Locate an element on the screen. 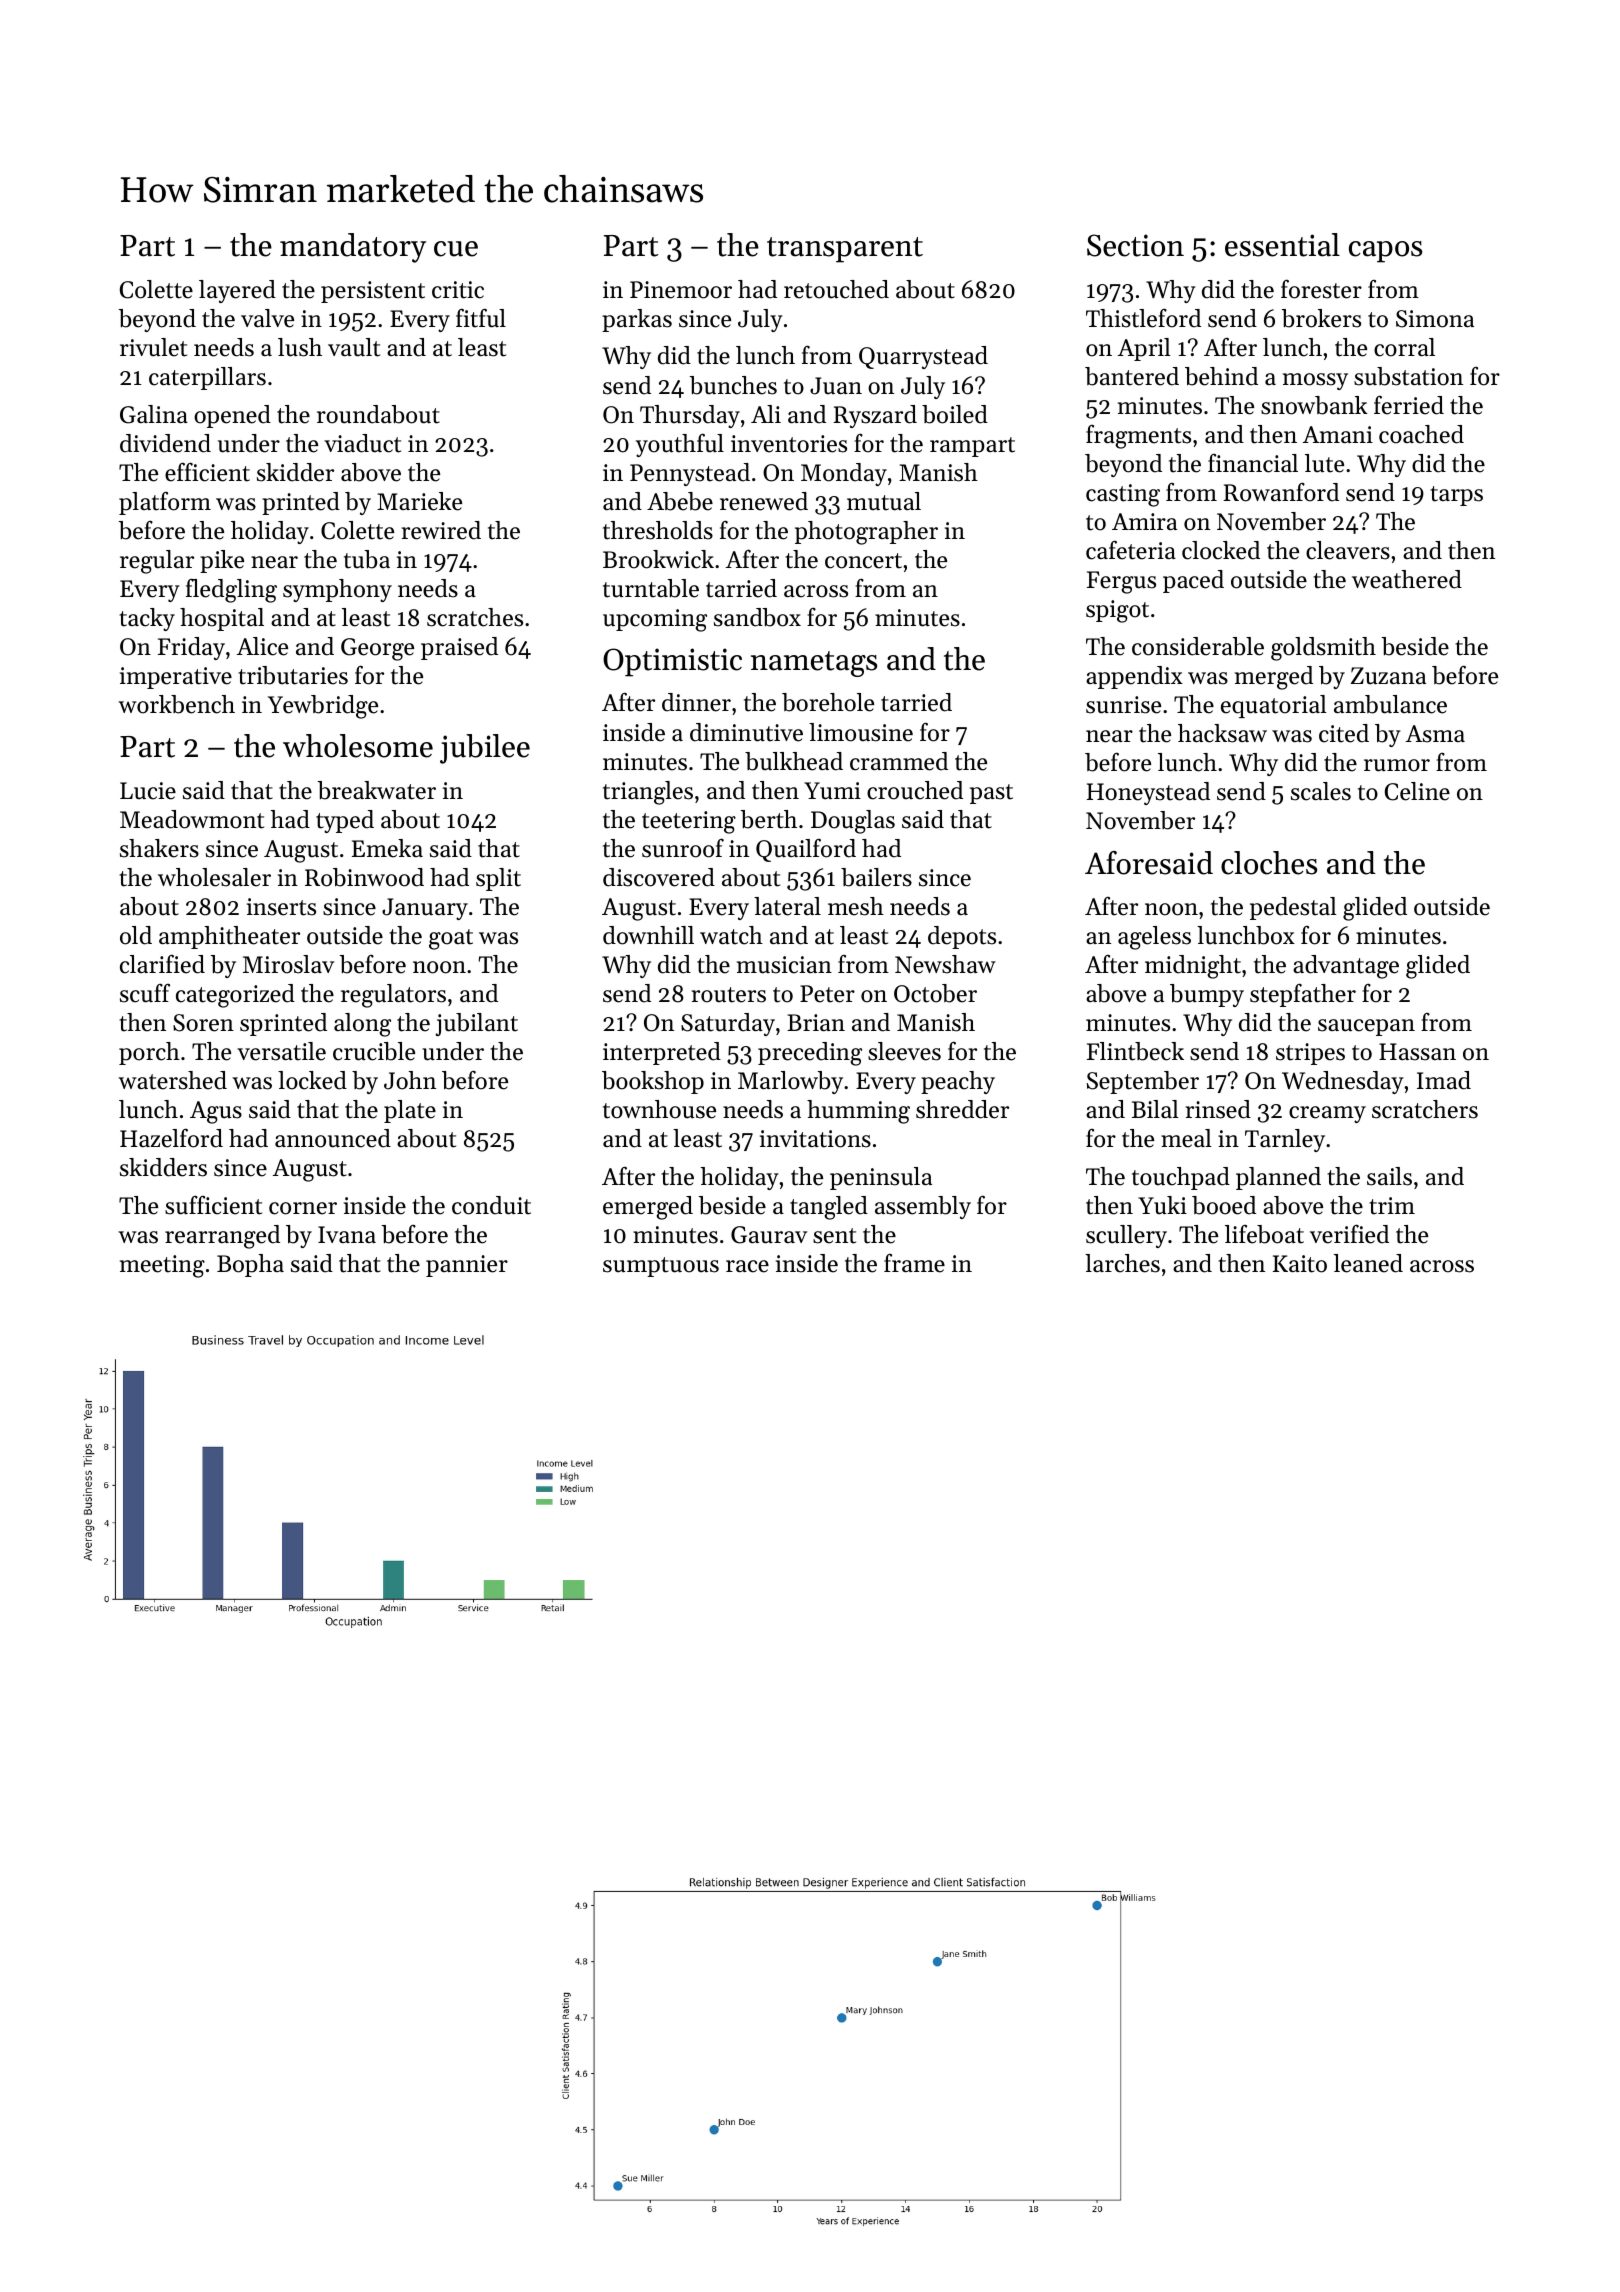 This screenshot has width=1620, height=2292. townhouse is located at coordinates (659, 1109).
